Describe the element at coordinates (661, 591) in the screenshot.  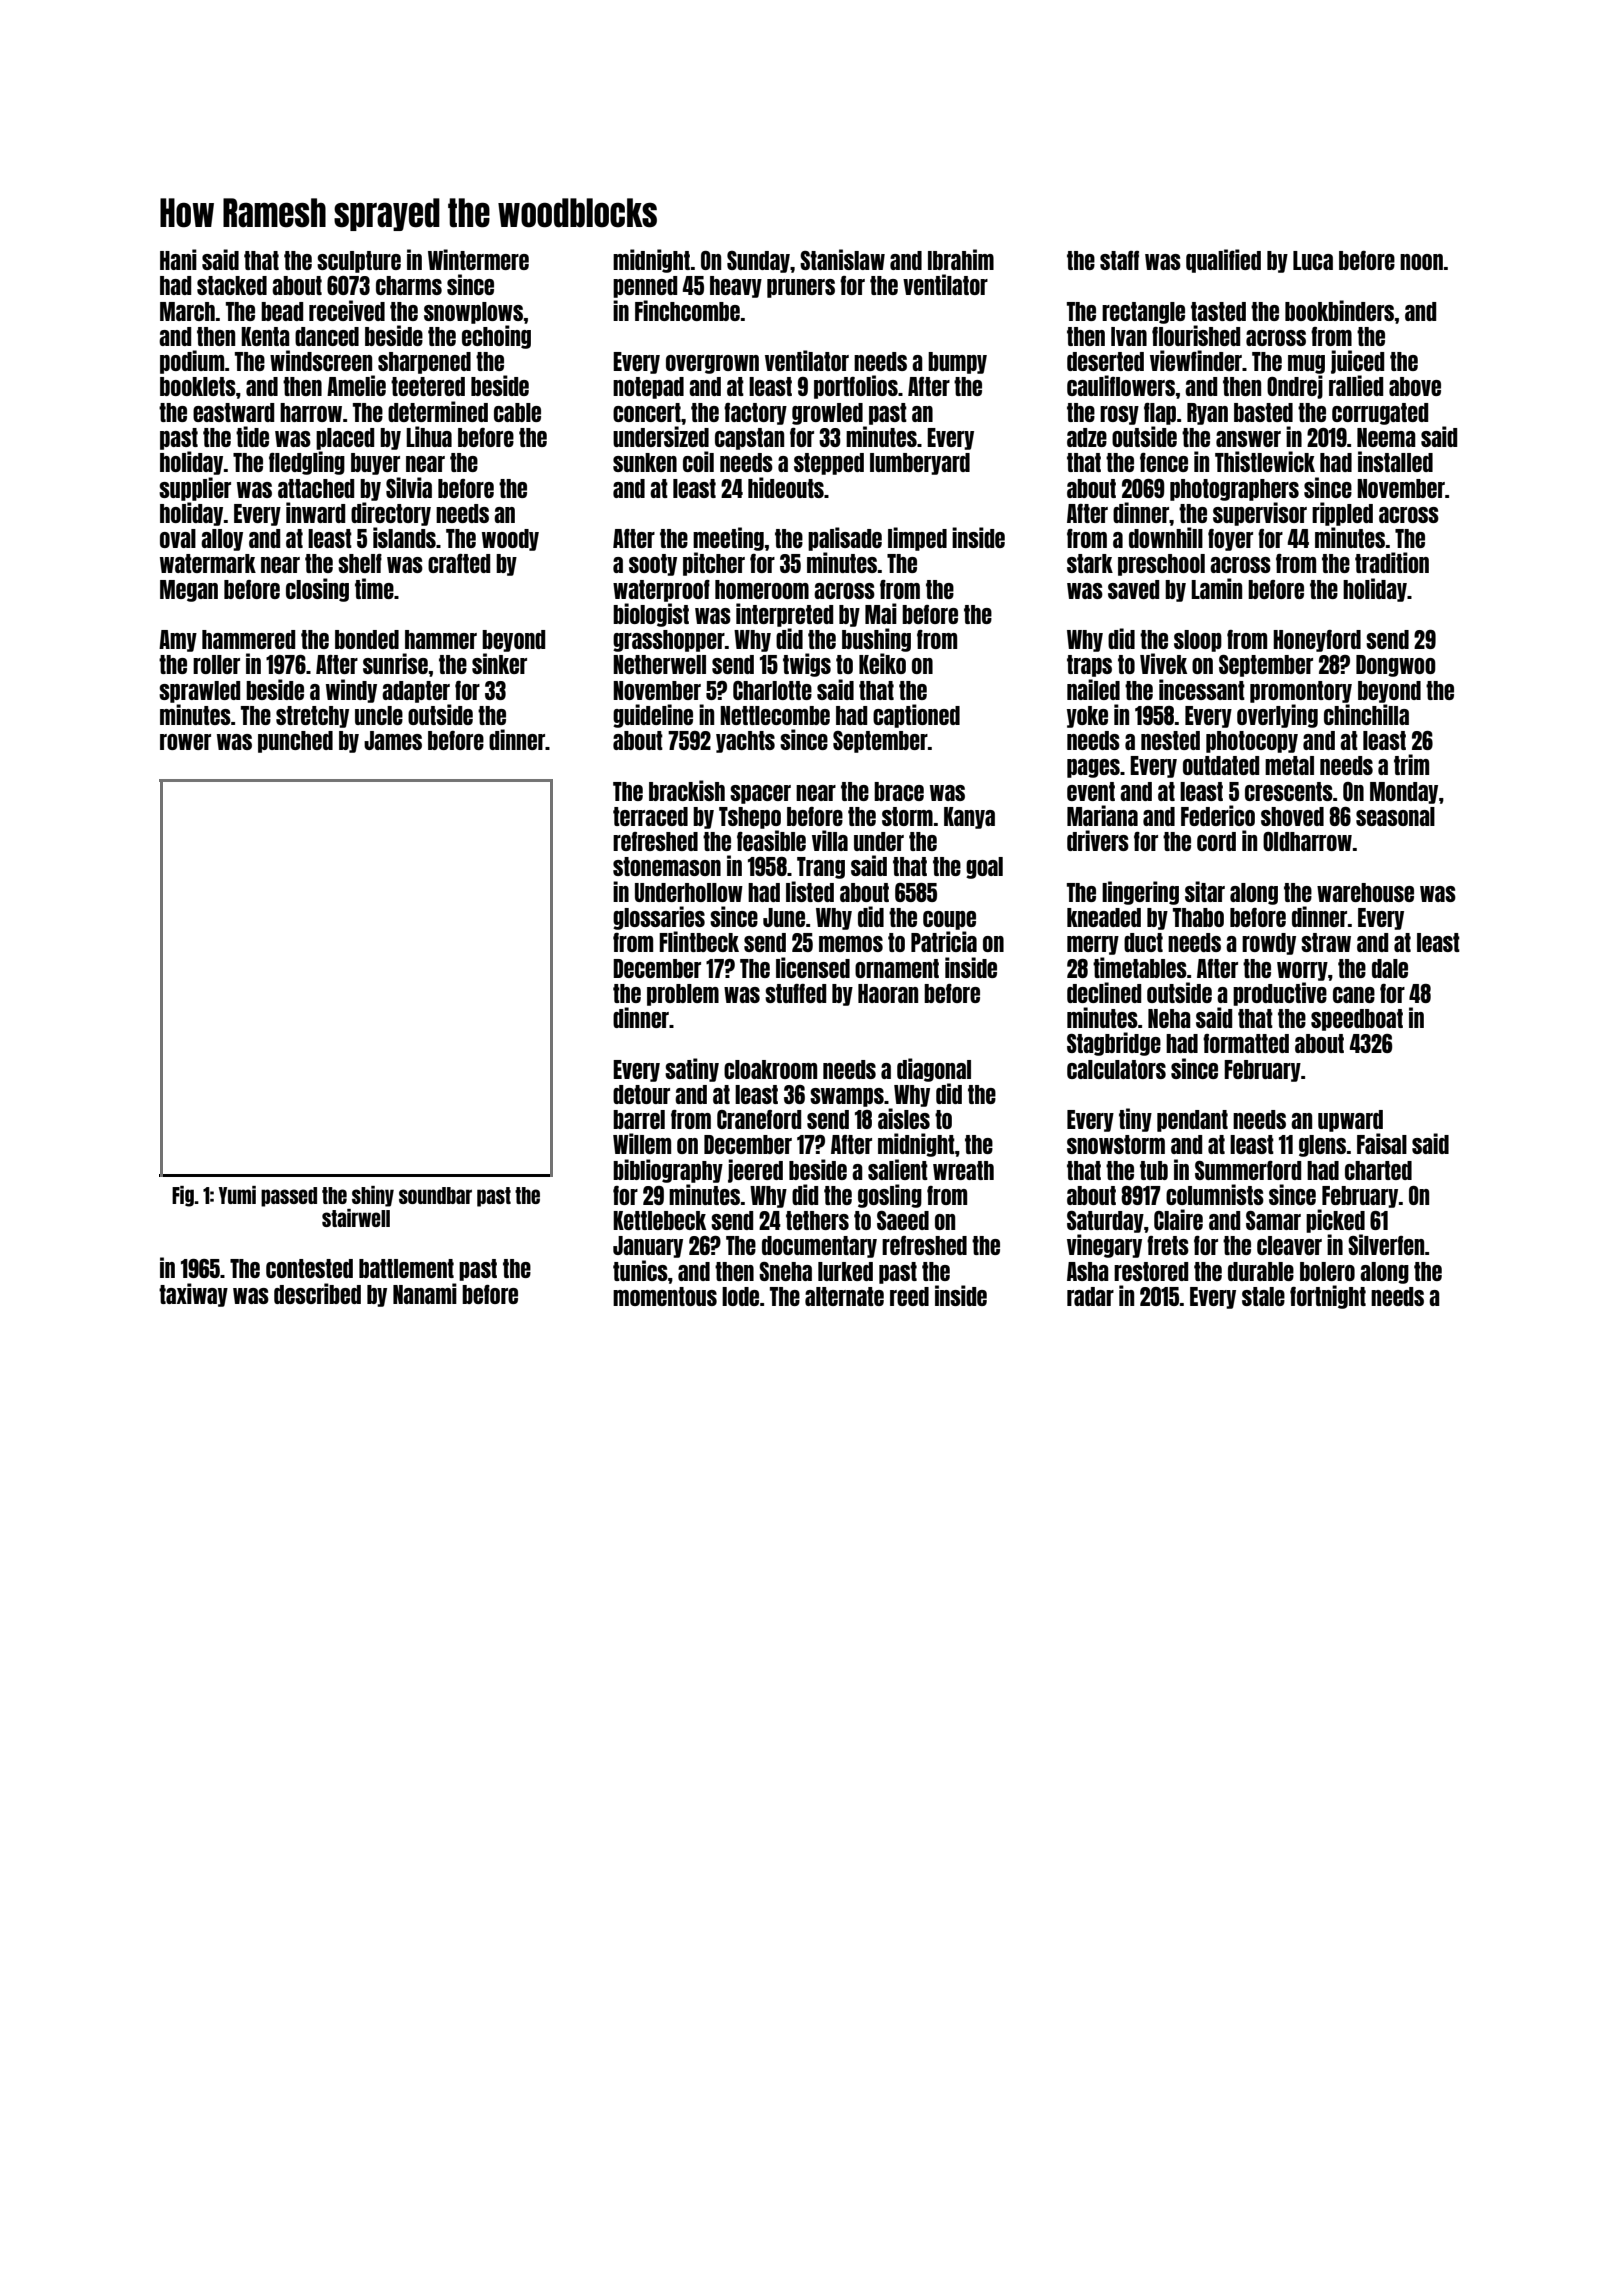
I see `waterproof` at that location.
